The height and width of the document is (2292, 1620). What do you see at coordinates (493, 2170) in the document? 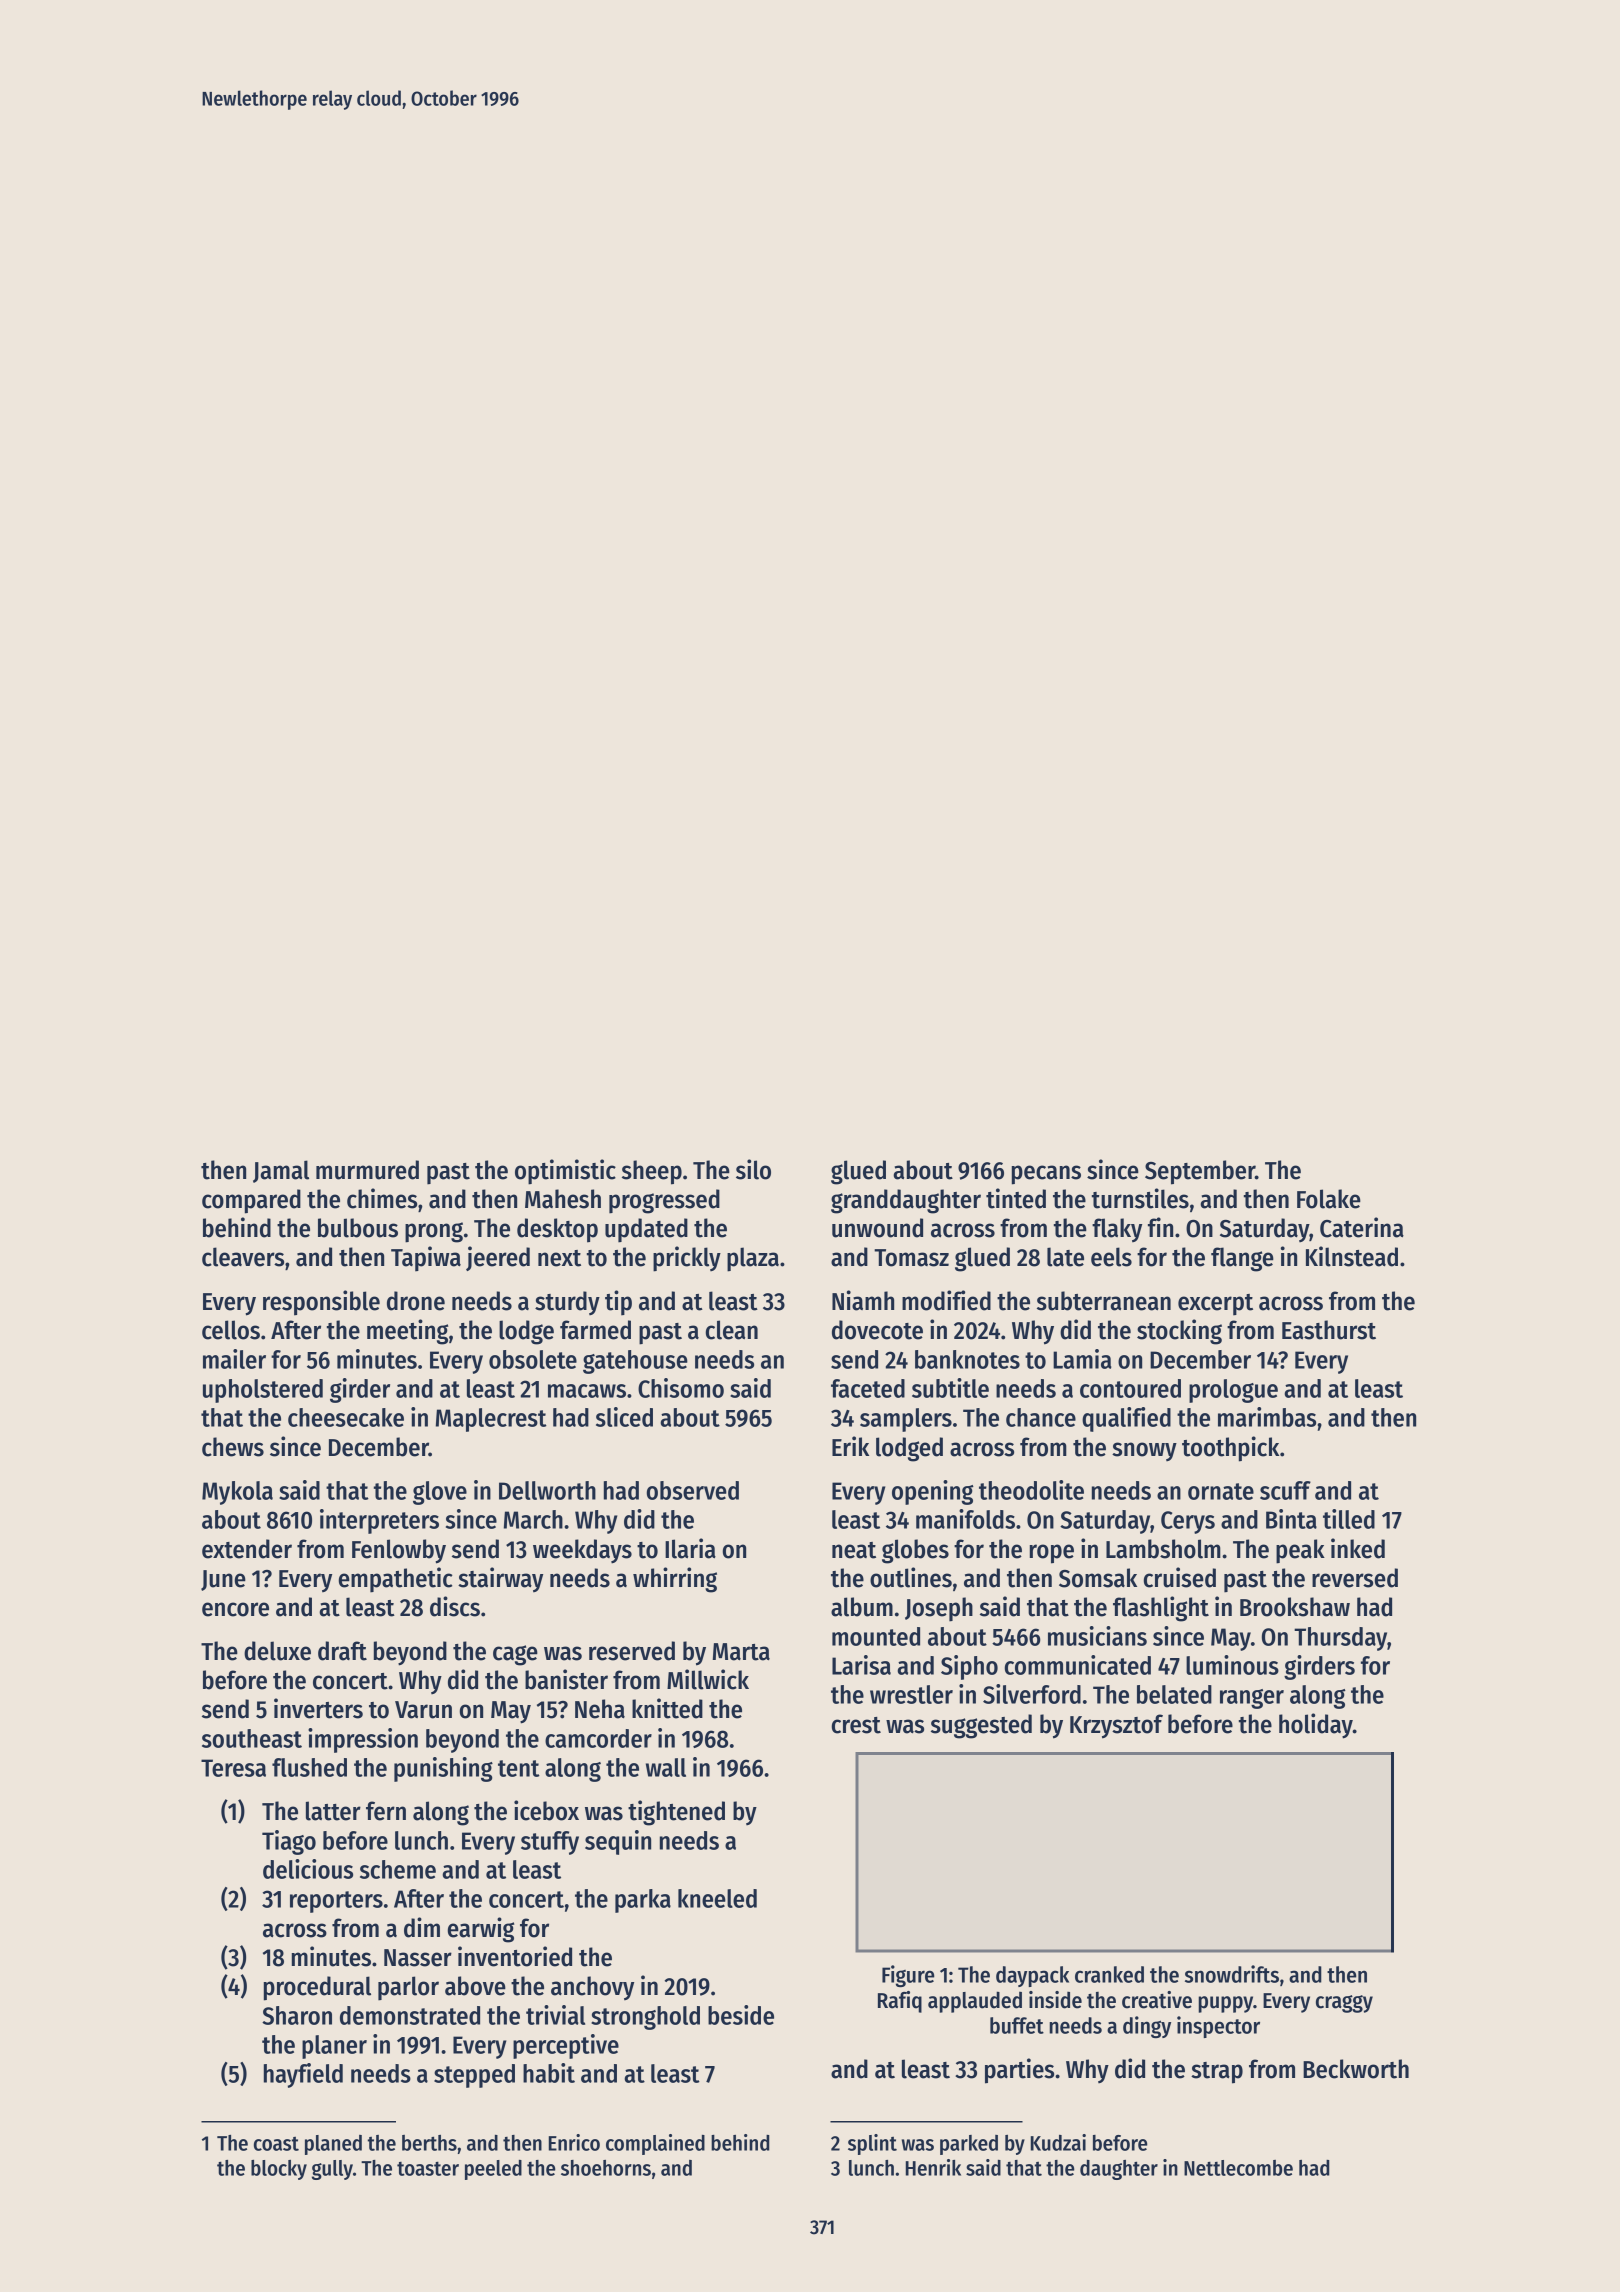
I see `peeled` at bounding box center [493, 2170].
